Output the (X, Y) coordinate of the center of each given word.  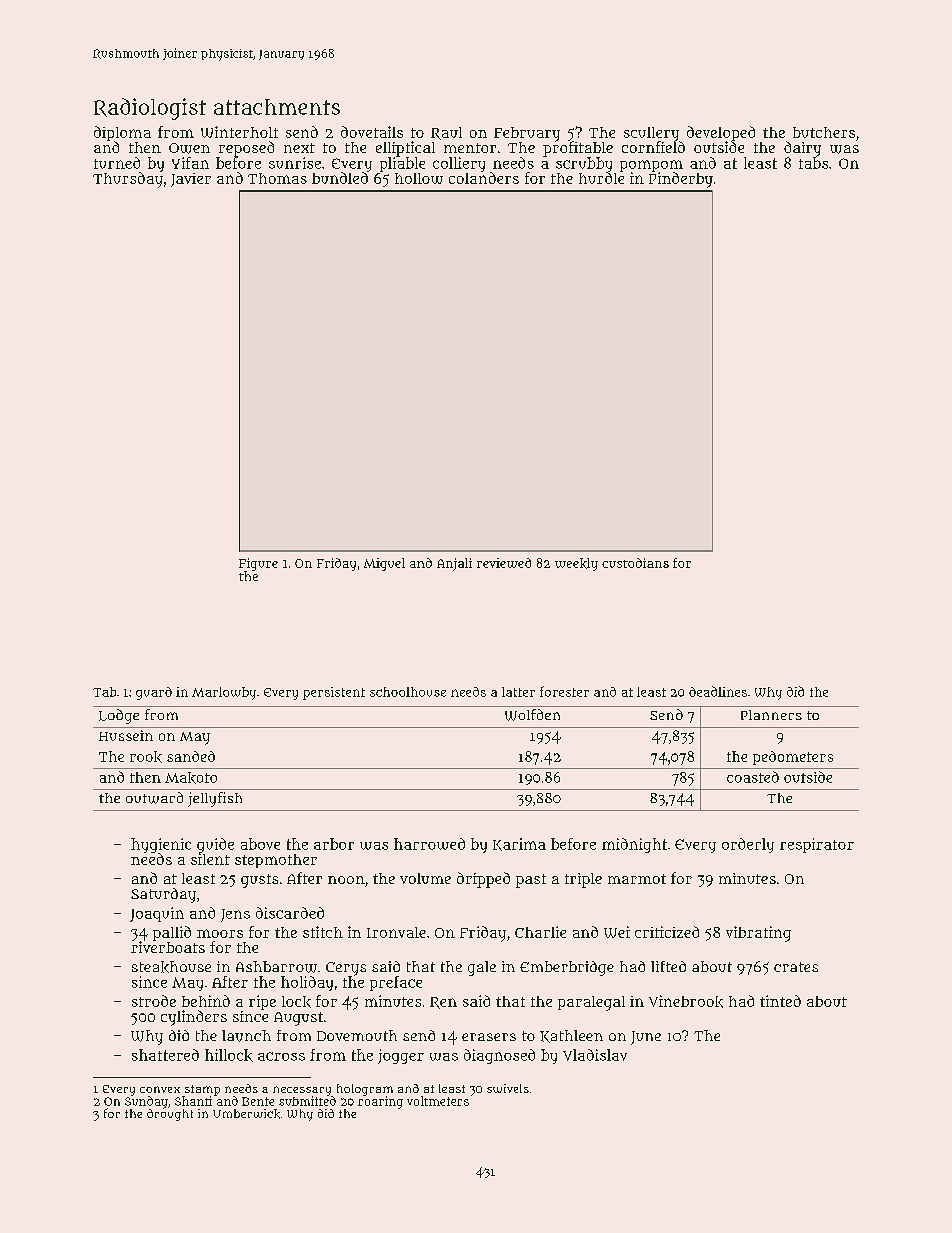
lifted (668, 966)
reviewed (504, 563)
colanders (484, 178)
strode (154, 1001)
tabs (813, 163)
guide (215, 845)
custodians (635, 563)
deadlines (718, 691)
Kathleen (571, 1036)
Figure (258, 564)
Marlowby (224, 693)
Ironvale (396, 932)
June (646, 1038)
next (299, 148)
